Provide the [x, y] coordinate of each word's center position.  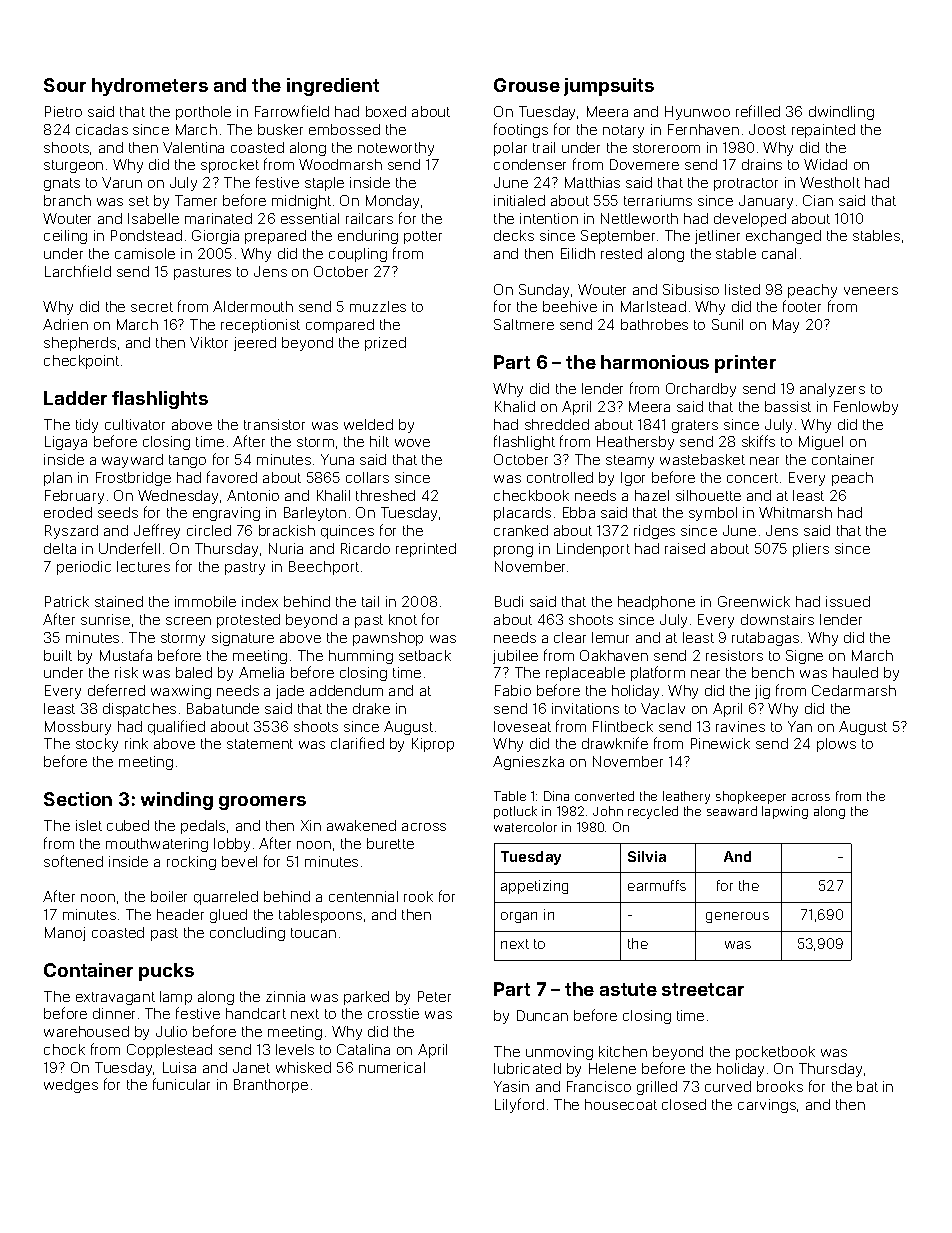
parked [366, 998]
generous [737, 917]
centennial [363, 896]
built [58, 655]
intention [549, 218]
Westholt [830, 182]
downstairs [777, 619]
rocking [191, 863]
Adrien [65, 324]
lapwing [785, 812]
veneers [871, 291]
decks [514, 235]
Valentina [193, 147]
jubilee [515, 657]
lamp [176, 998]
